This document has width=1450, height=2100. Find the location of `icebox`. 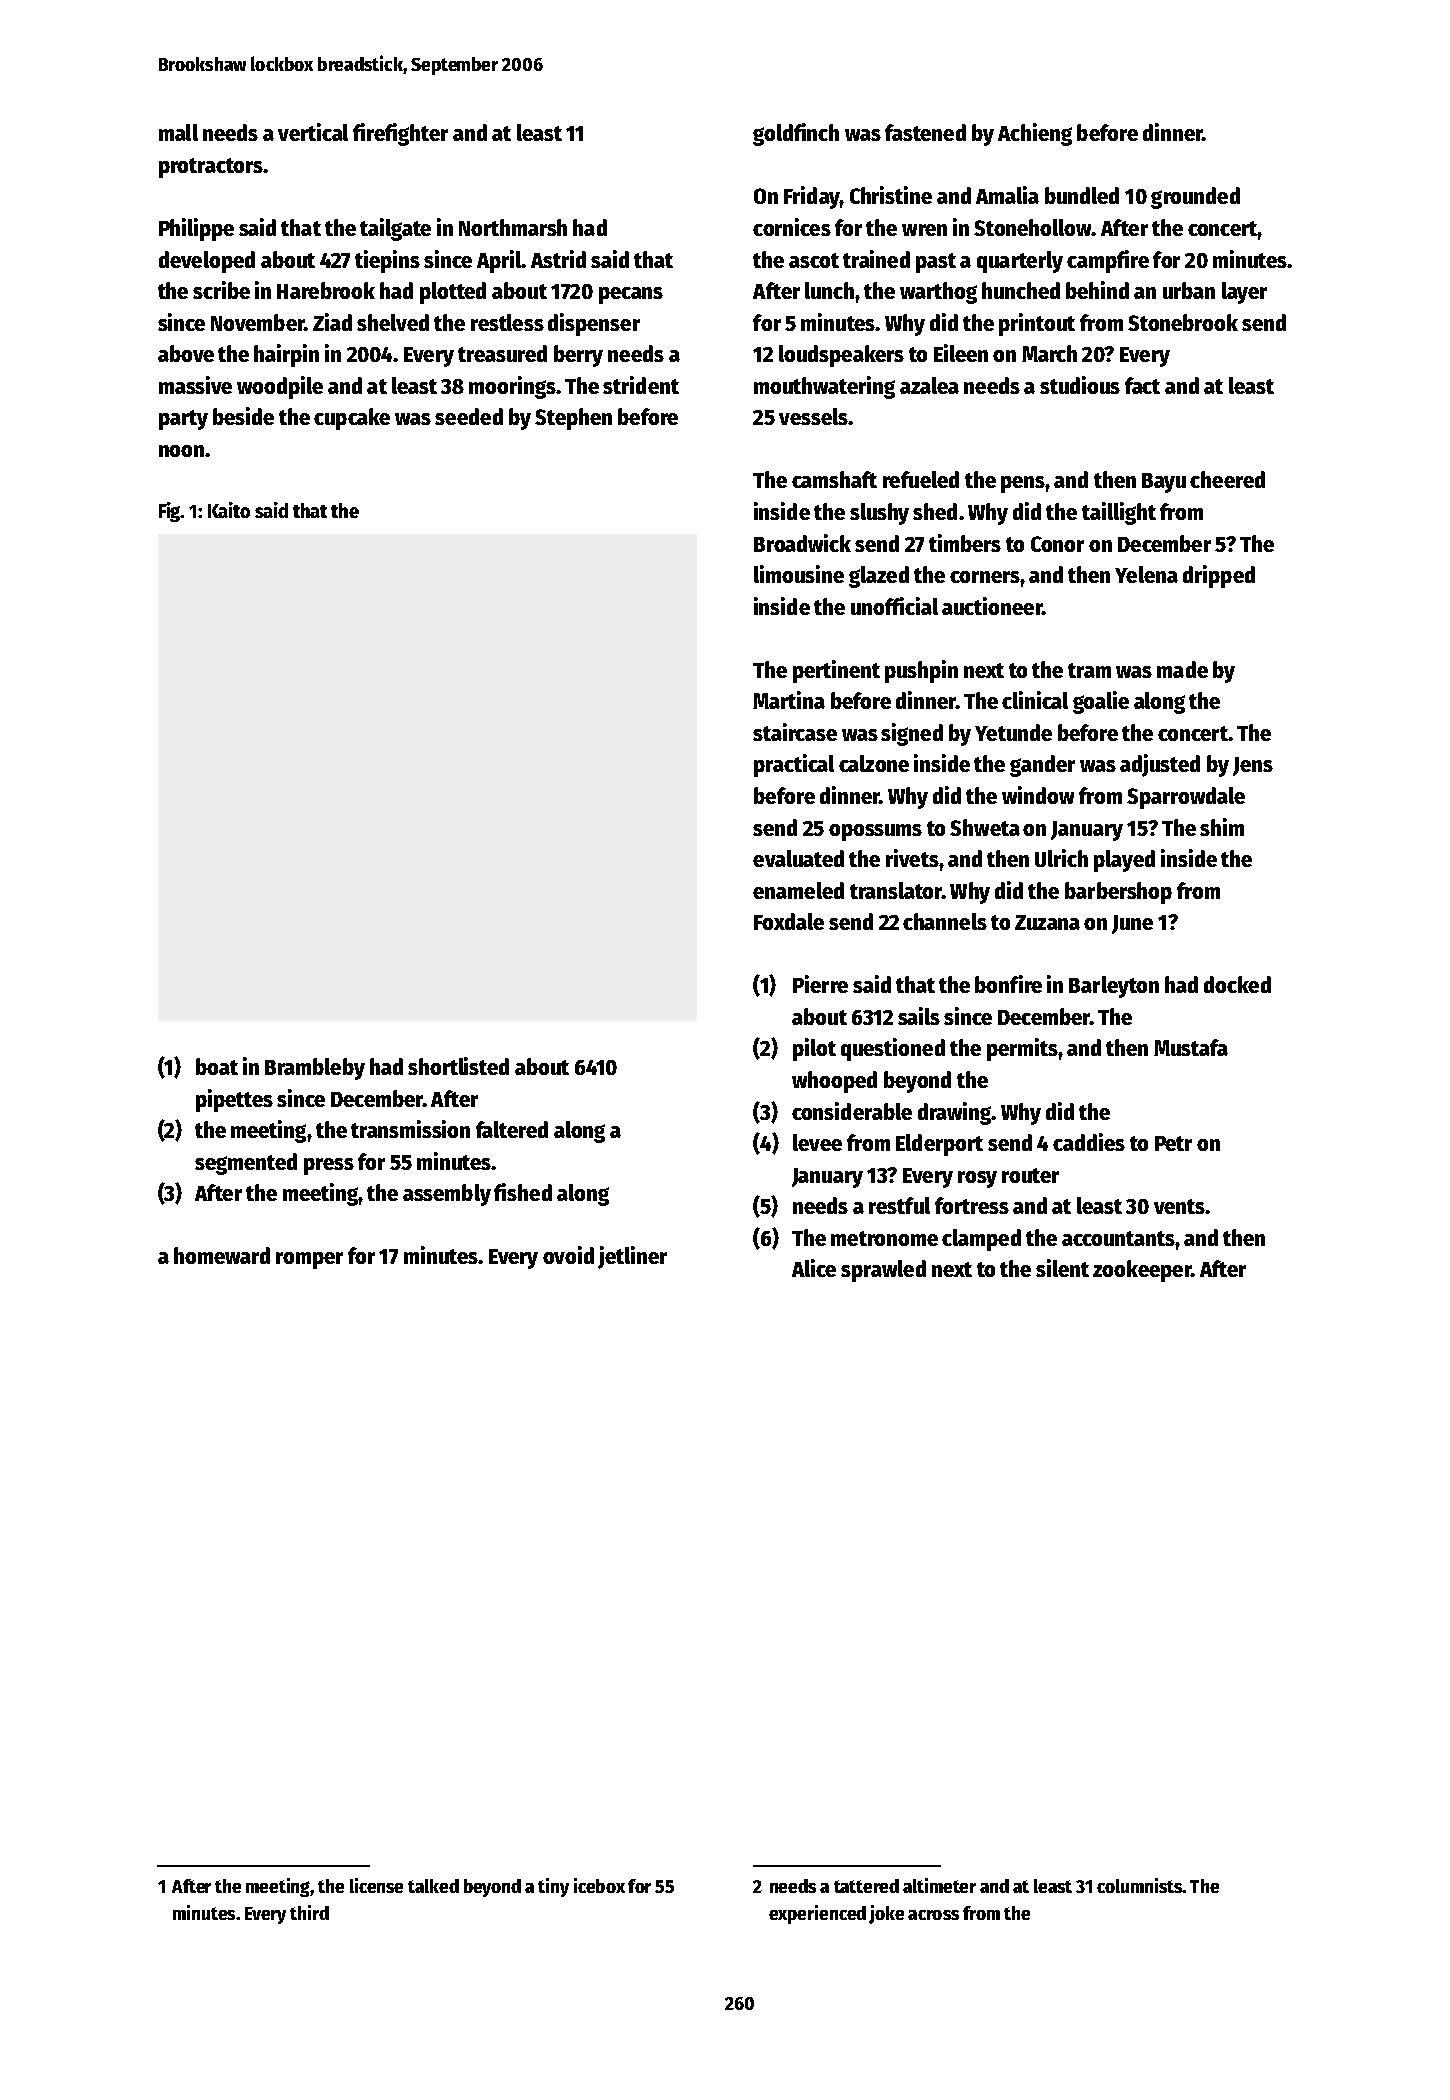

icebox is located at coordinates (599, 1885).
